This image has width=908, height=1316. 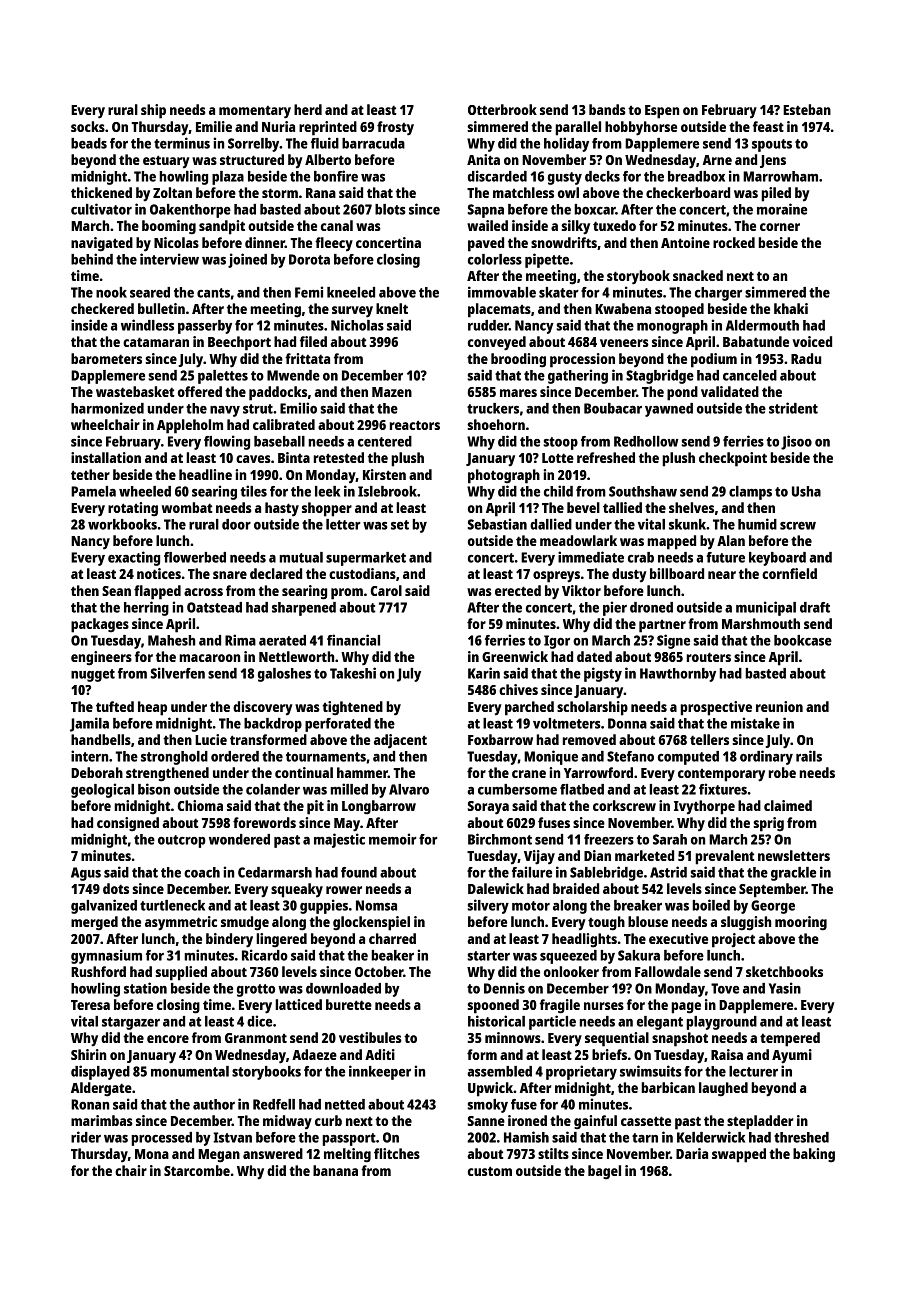 I want to click on Oatstead, so click(x=214, y=607).
